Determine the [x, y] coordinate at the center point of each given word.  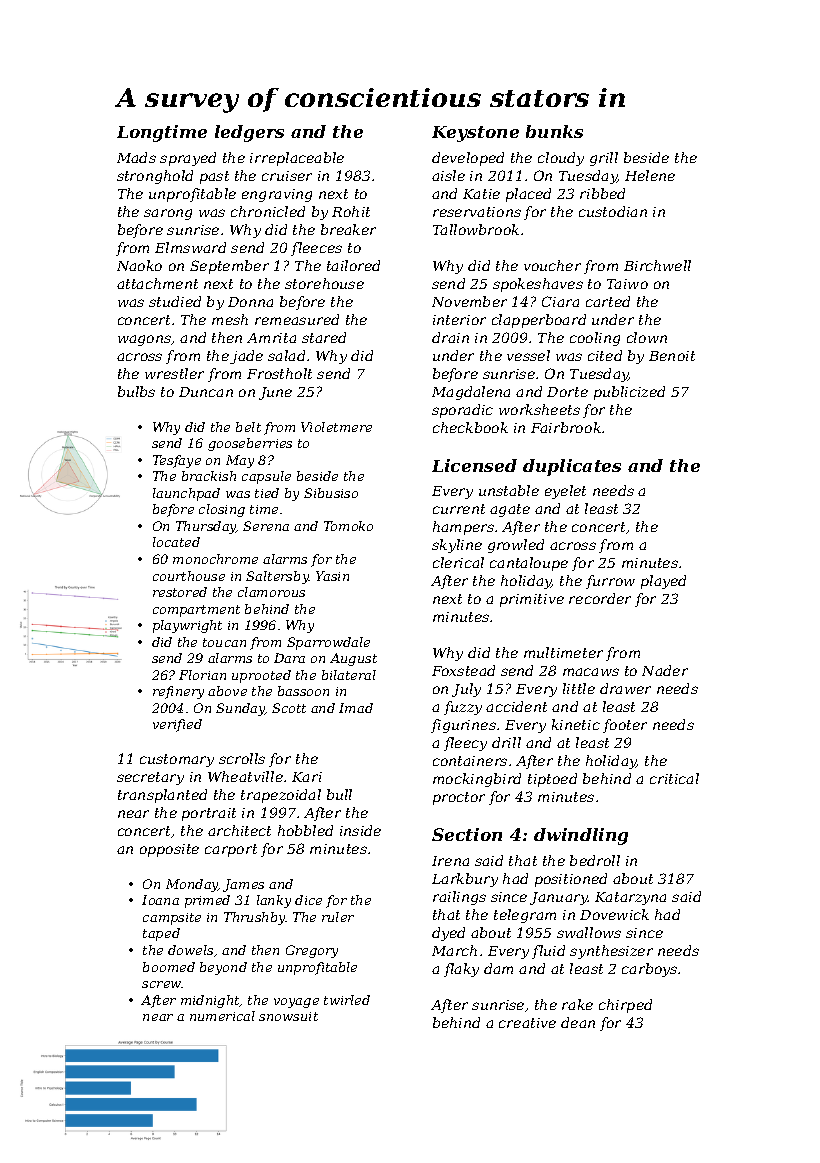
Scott [289, 708]
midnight [210, 1001]
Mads [136, 157]
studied [175, 301]
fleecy [465, 744]
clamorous [271, 592]
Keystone [475, 134]
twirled [347, 1000]
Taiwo [627, 284]
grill [604, 159]
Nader [665, 670]
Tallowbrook [476, 229]
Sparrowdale [328, 643]
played [663, 582]
